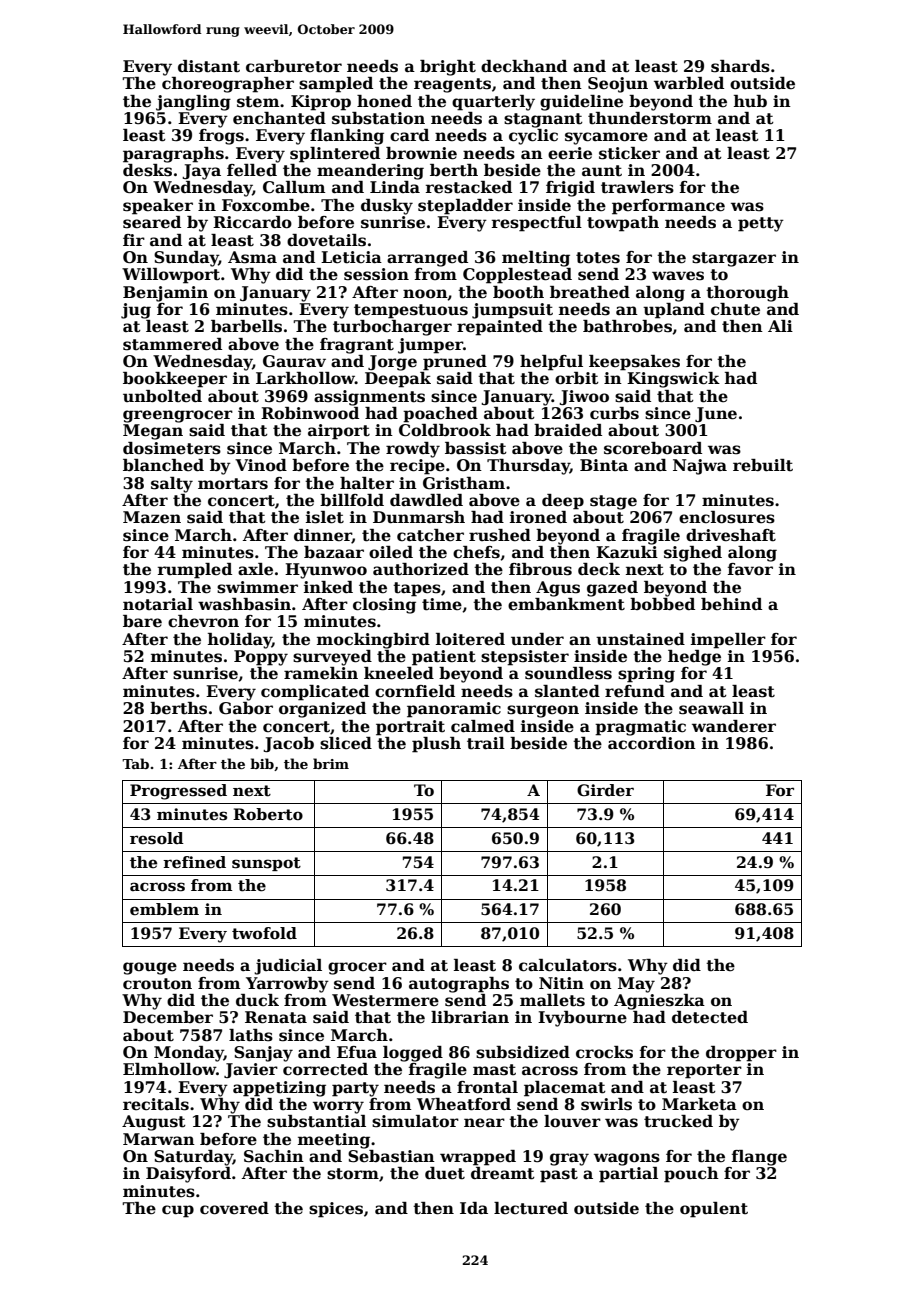 Image resolution: width=924 pixels, height=1308 pixels. Describe the element at coordinates (614, 413) in the page. I see `curbs` at that location.
